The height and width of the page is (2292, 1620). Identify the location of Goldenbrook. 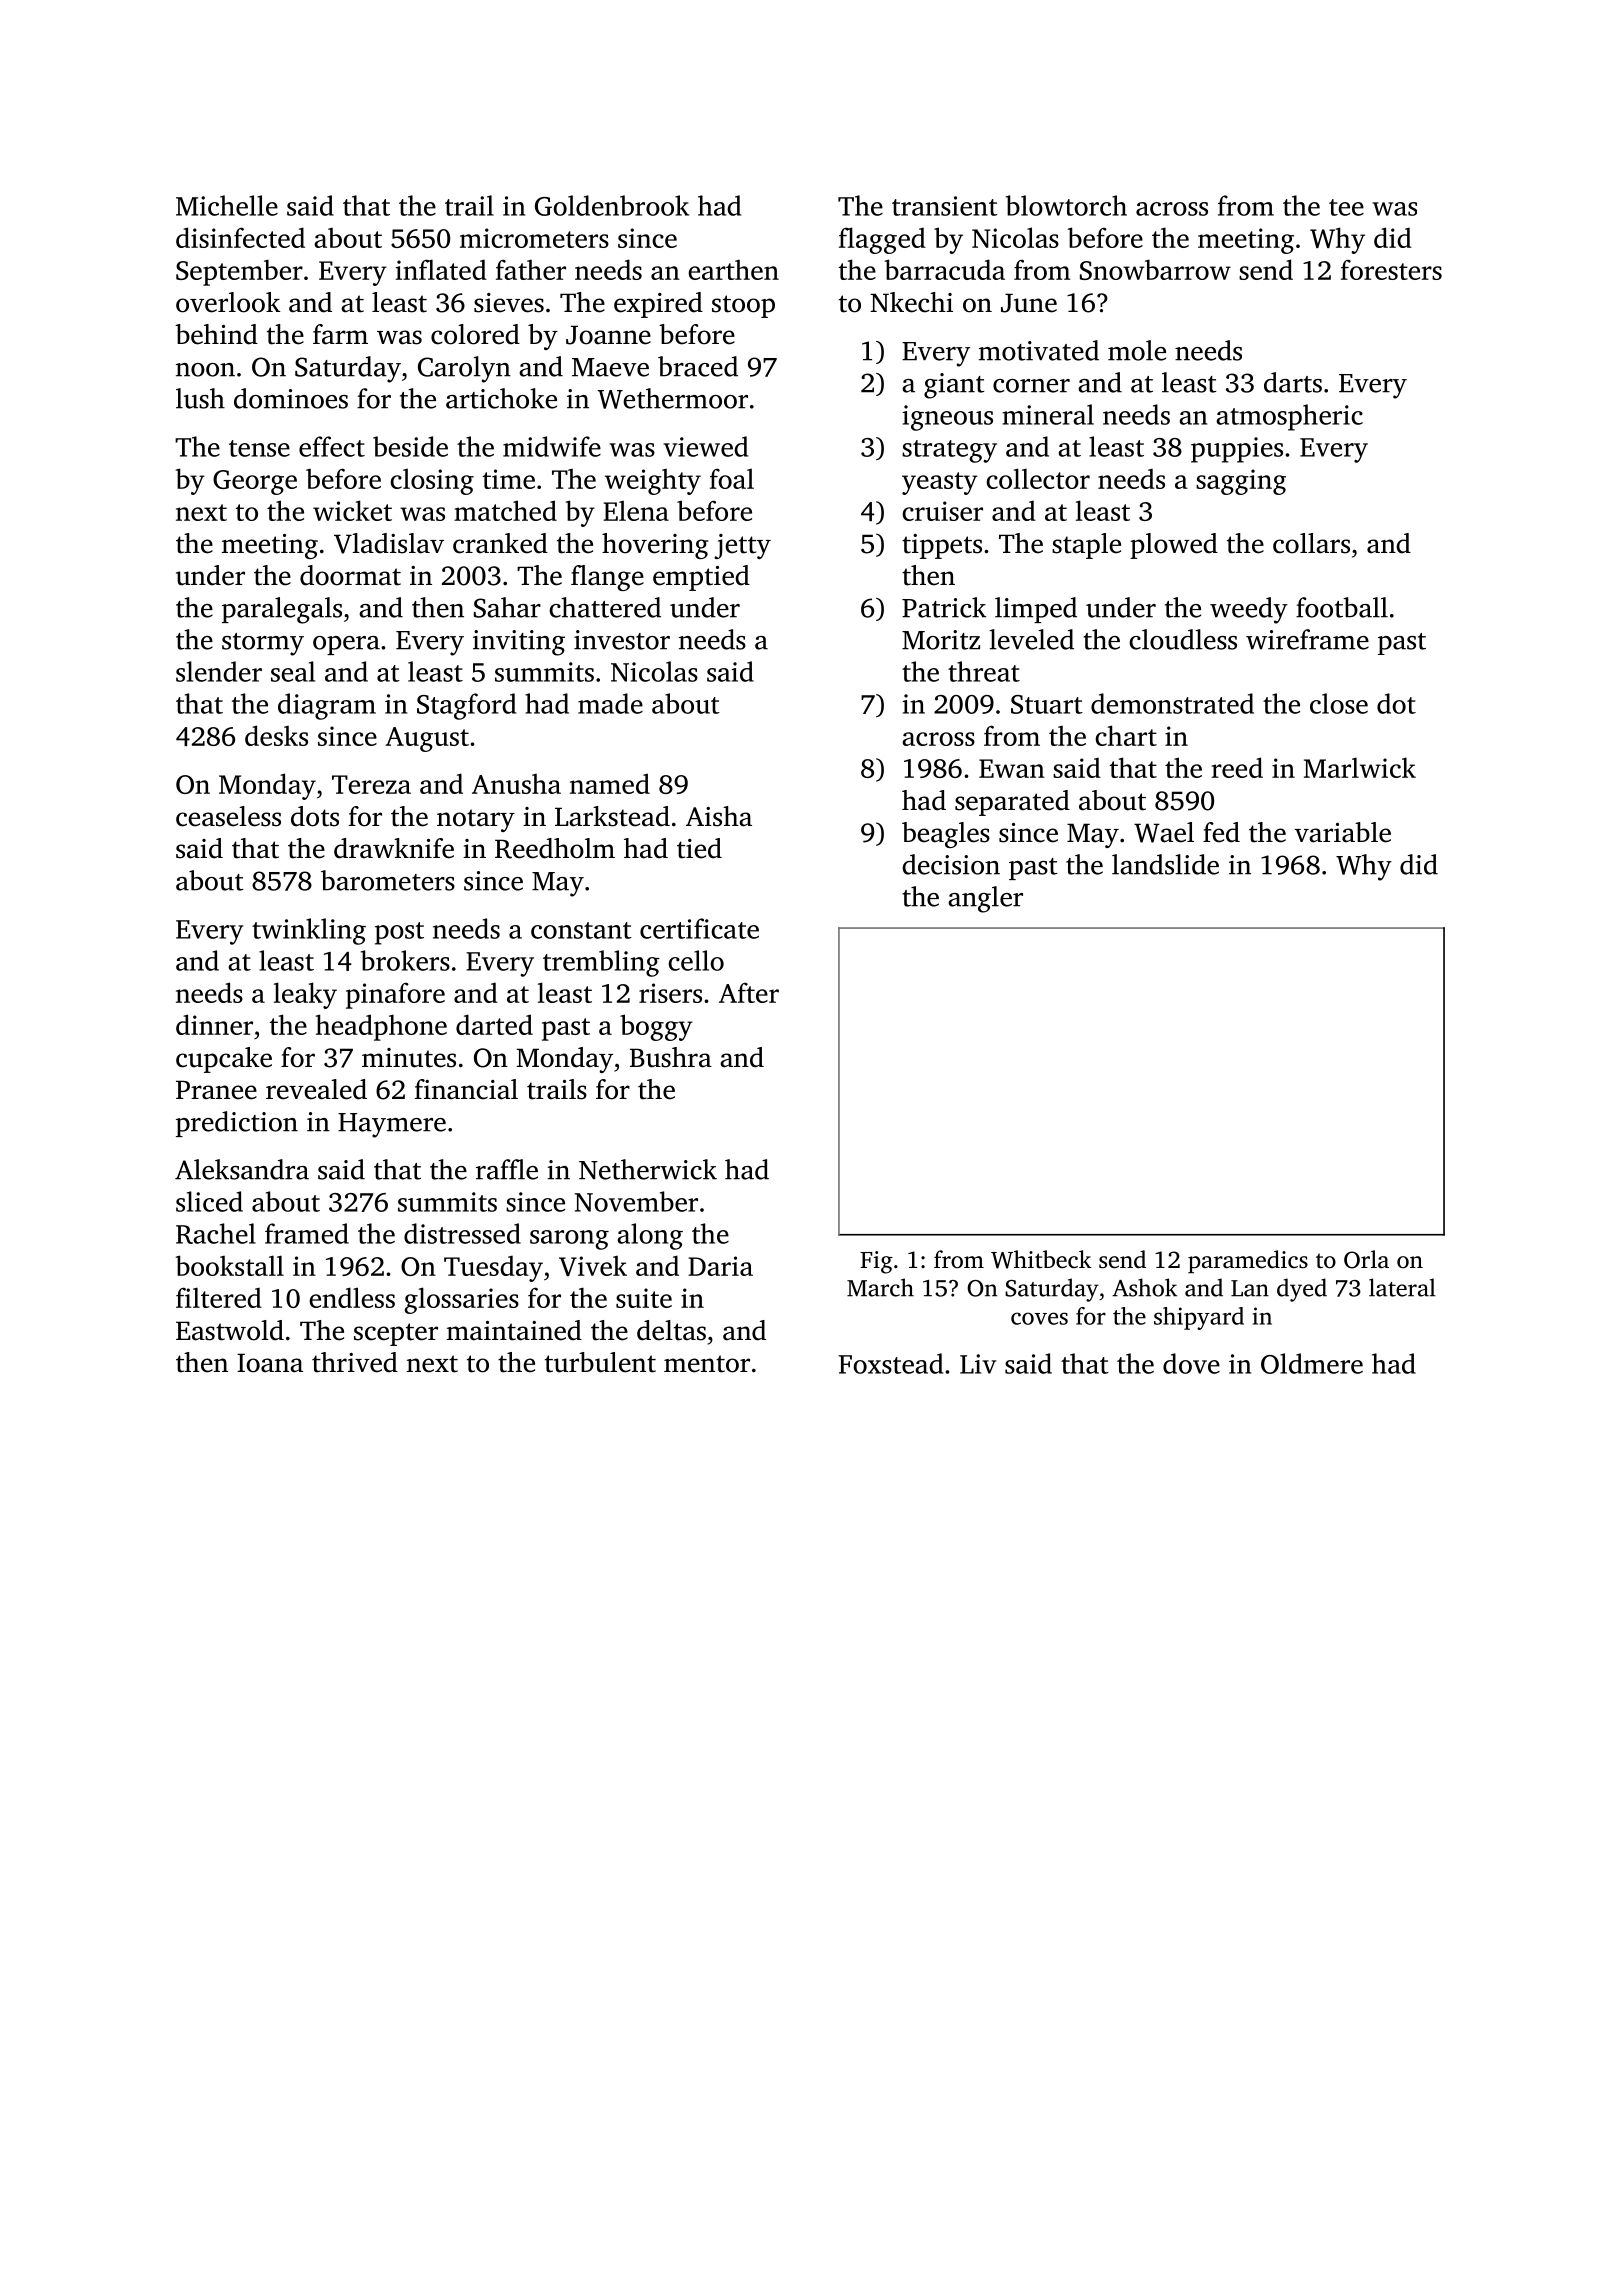
(612, 205).
